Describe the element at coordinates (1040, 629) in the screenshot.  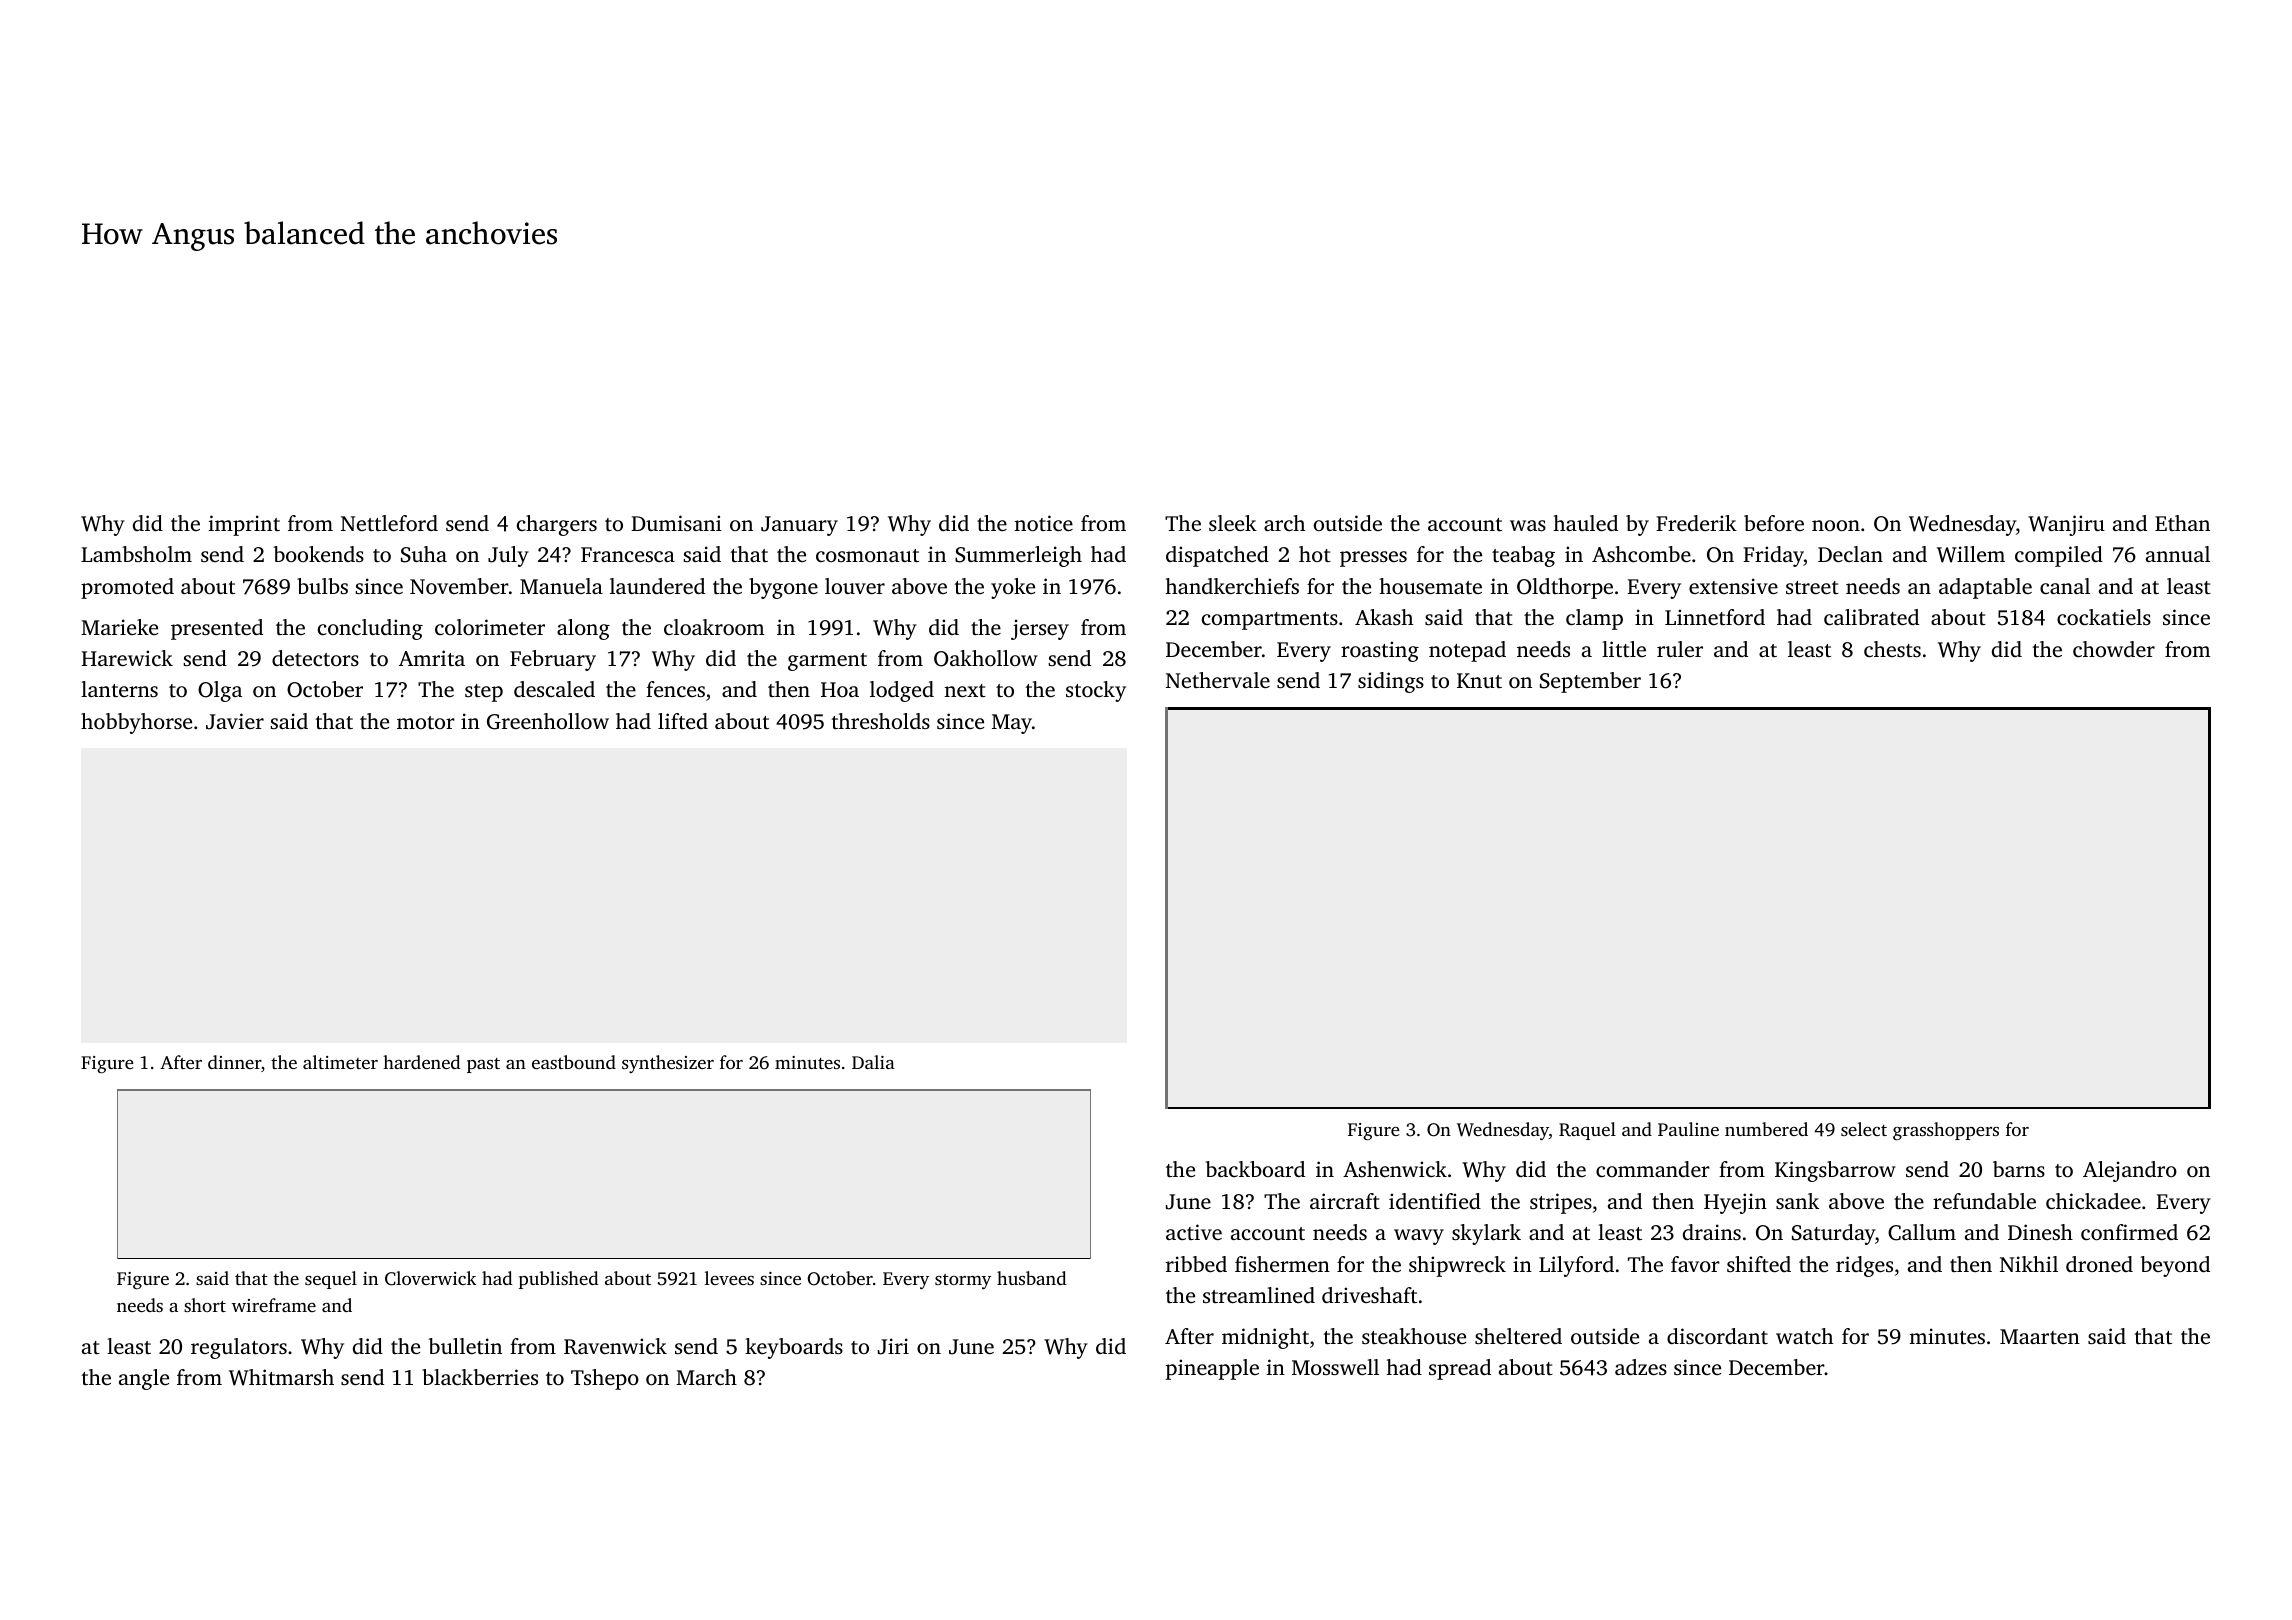
I see `jersey` at that location.
